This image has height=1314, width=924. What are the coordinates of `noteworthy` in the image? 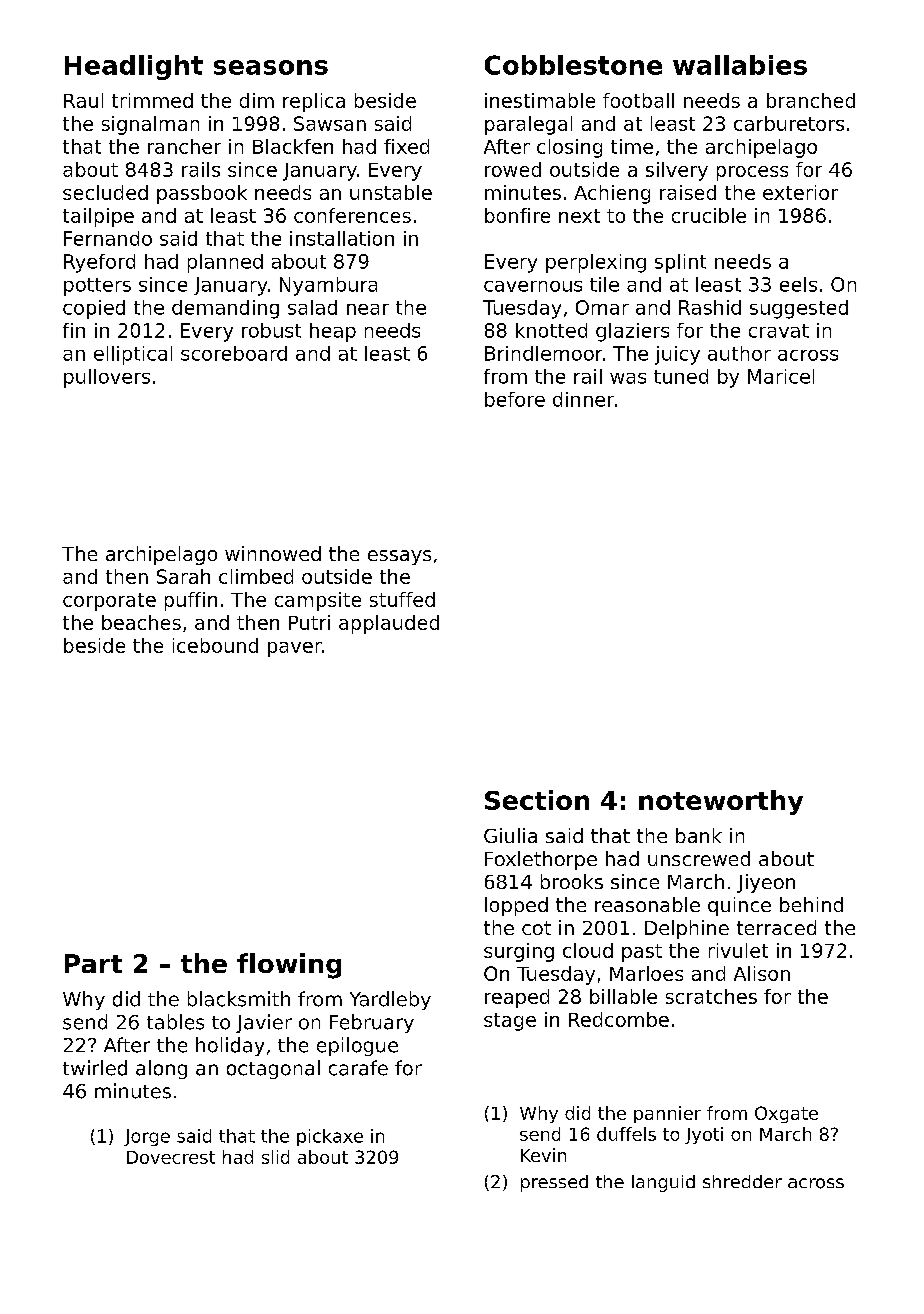 It's located at (721, 802).
